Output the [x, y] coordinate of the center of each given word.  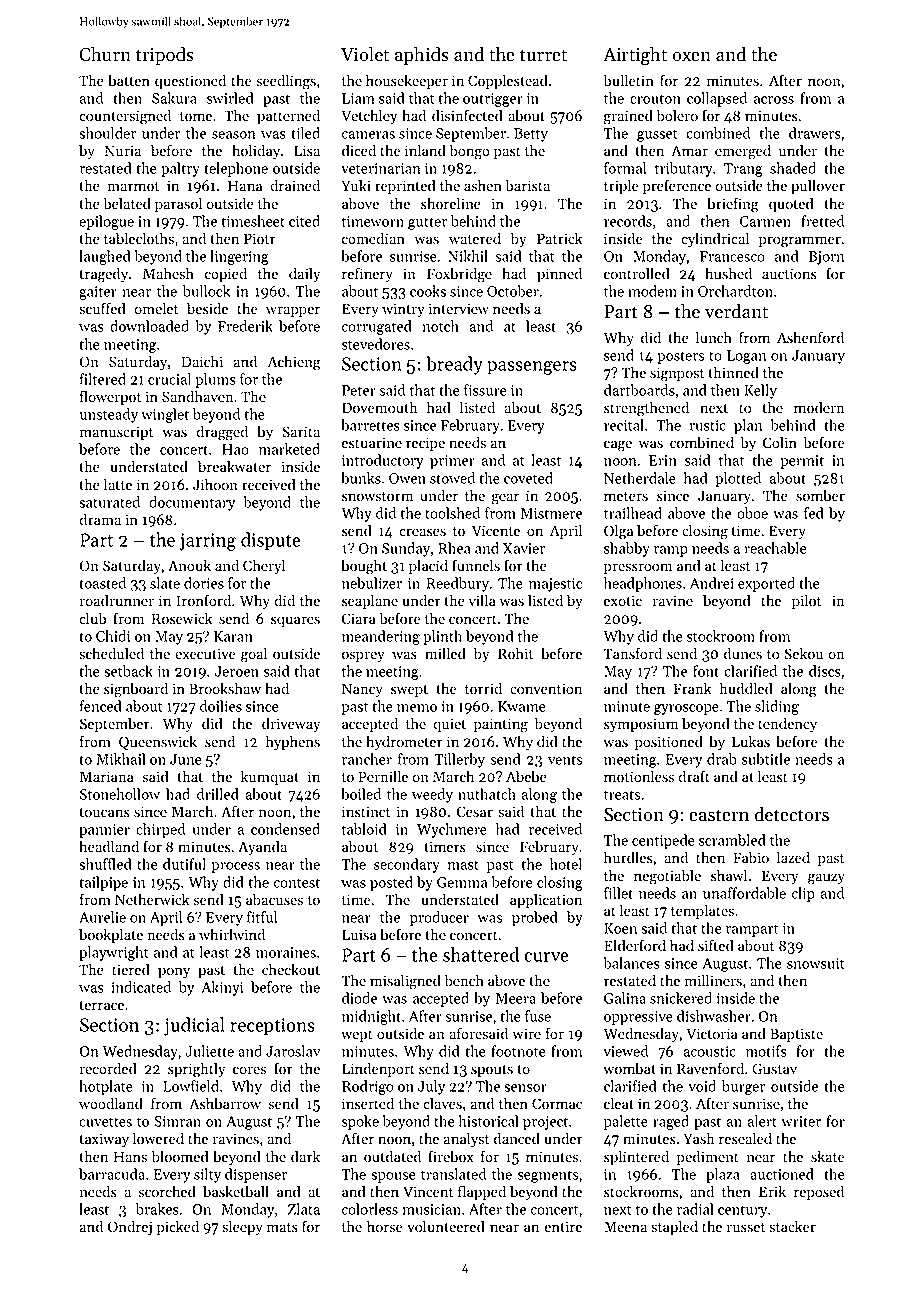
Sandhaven [197, 396]
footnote [518, 1051]
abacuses [274, 899]
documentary [192, 503]
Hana [245, 185]
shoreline [451, 203]
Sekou [804, 653]
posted [391, 883]
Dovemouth [380, 407]
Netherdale [640, 478]
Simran [177, 1121]
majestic [555, 585]
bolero [677, 115]
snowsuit [815, 963]
